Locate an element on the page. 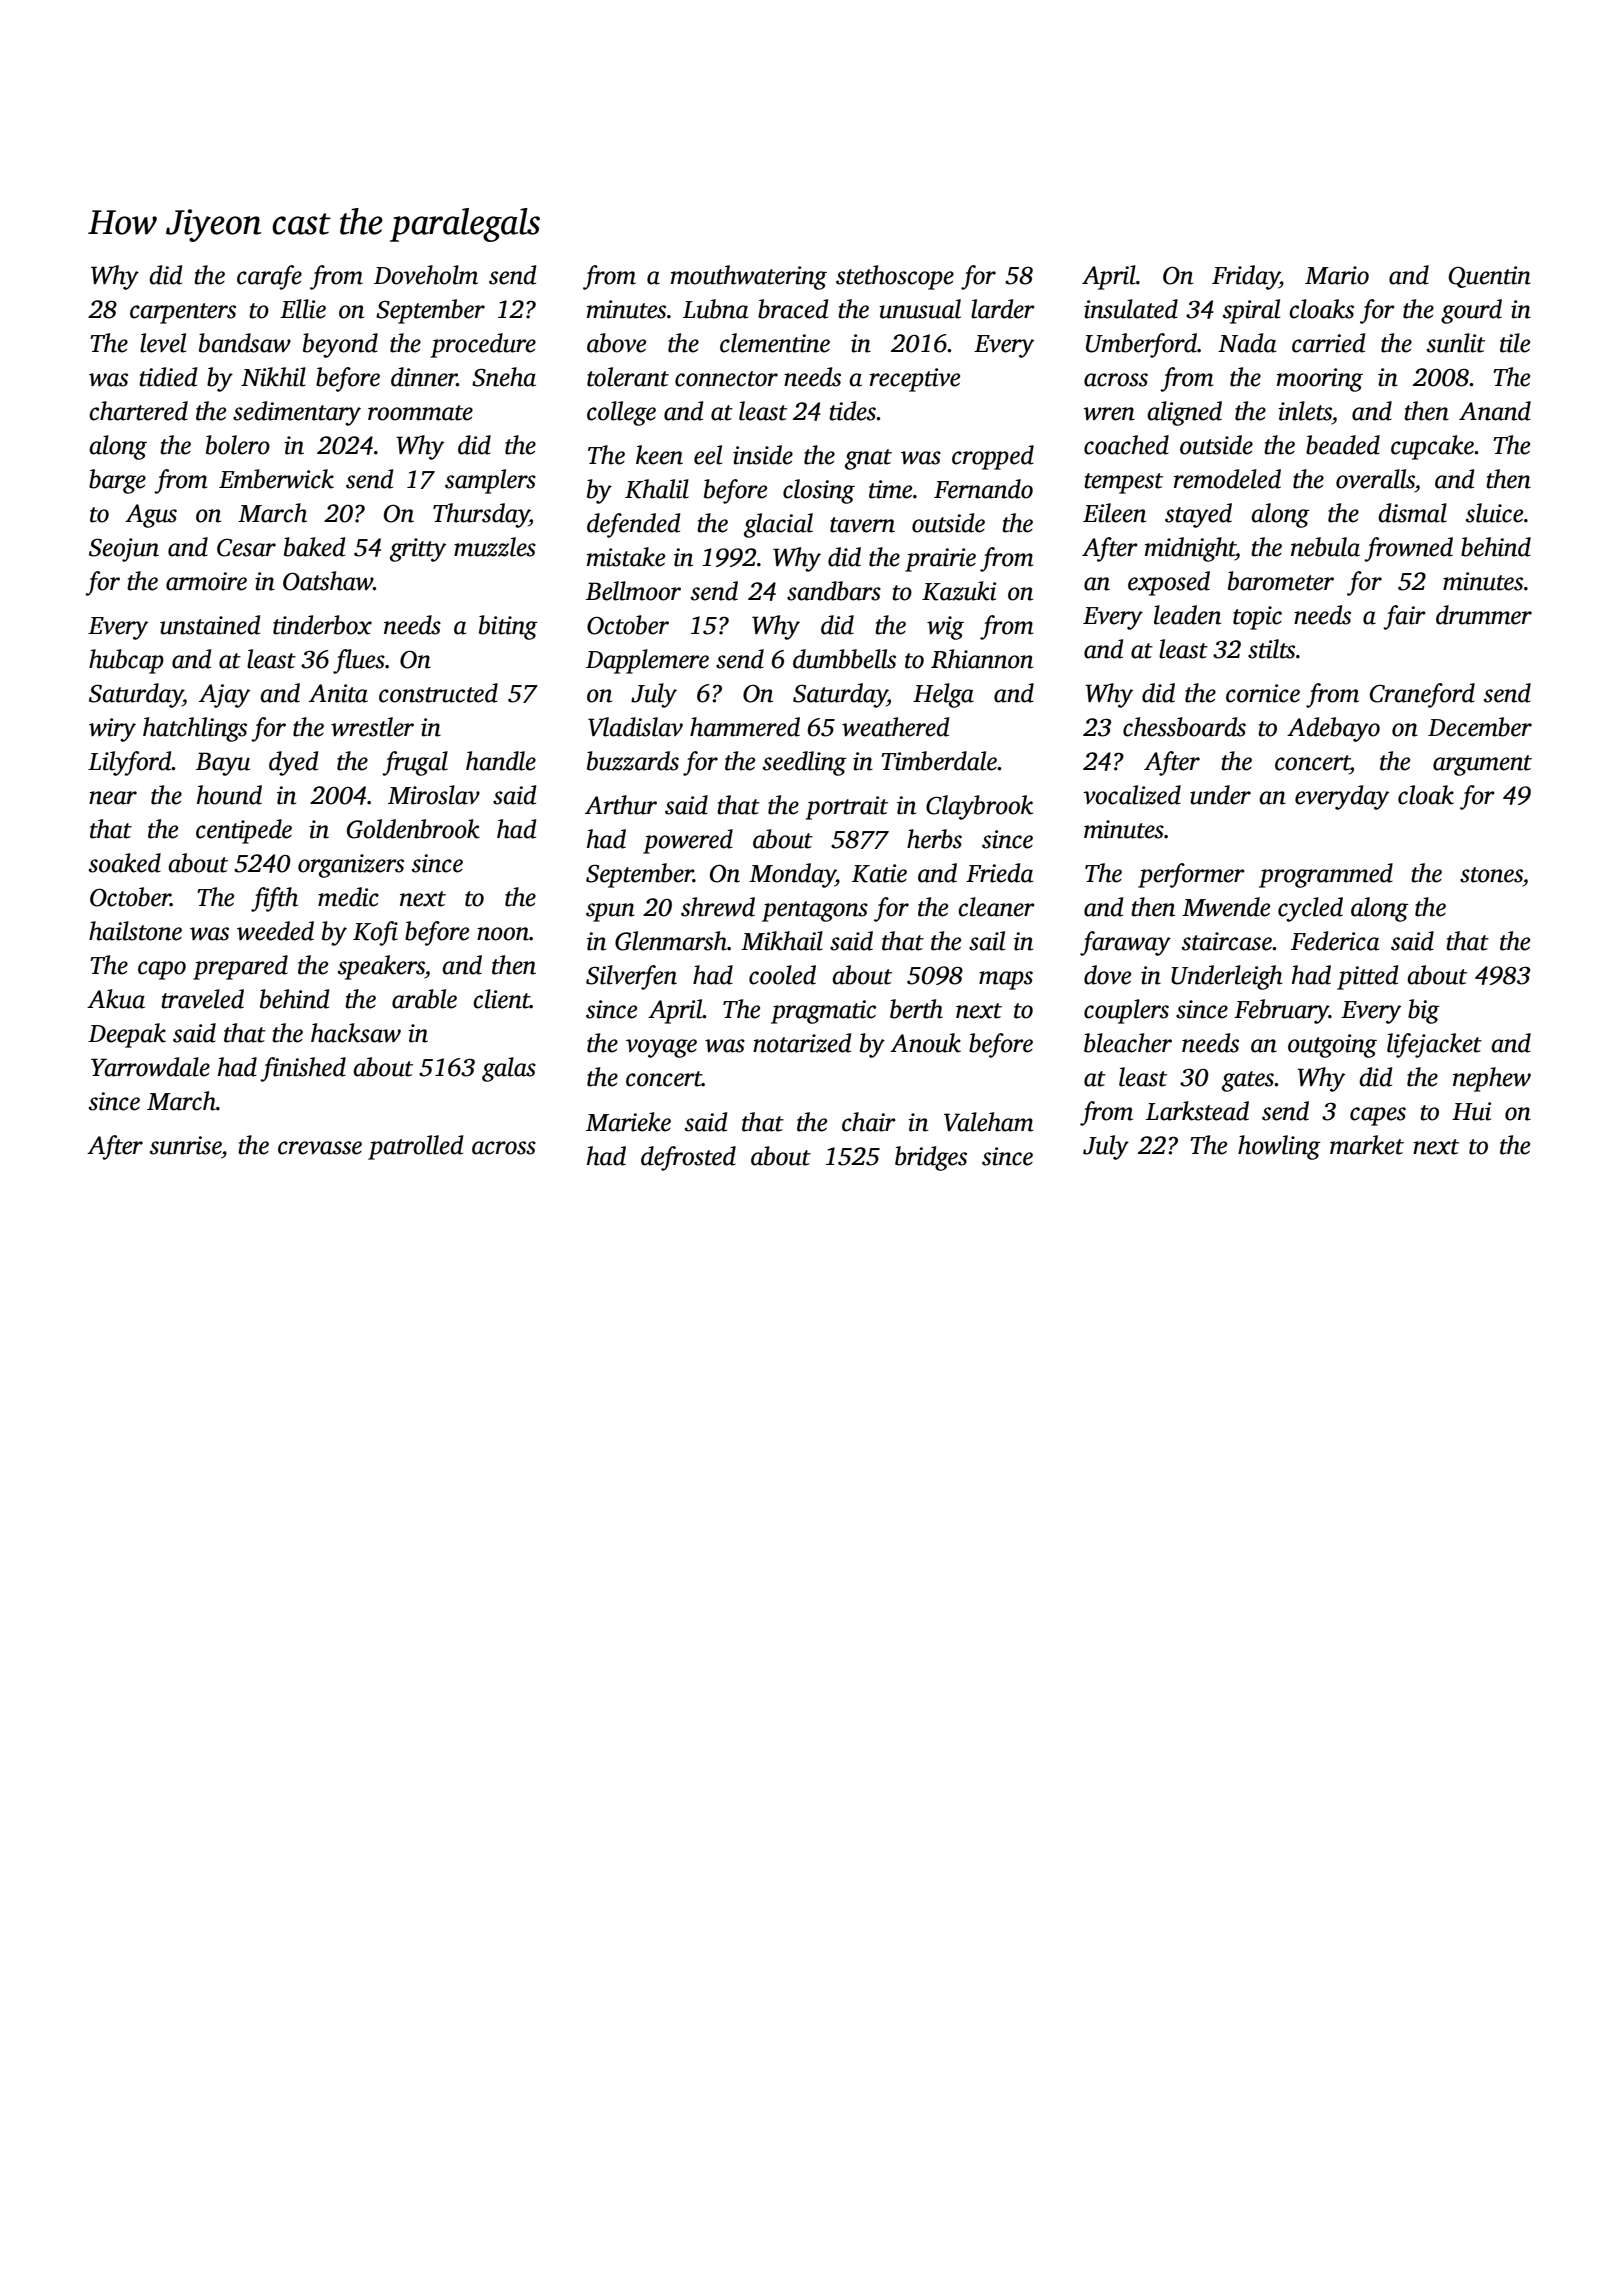  roommate is located at coordinates (420, 413).
